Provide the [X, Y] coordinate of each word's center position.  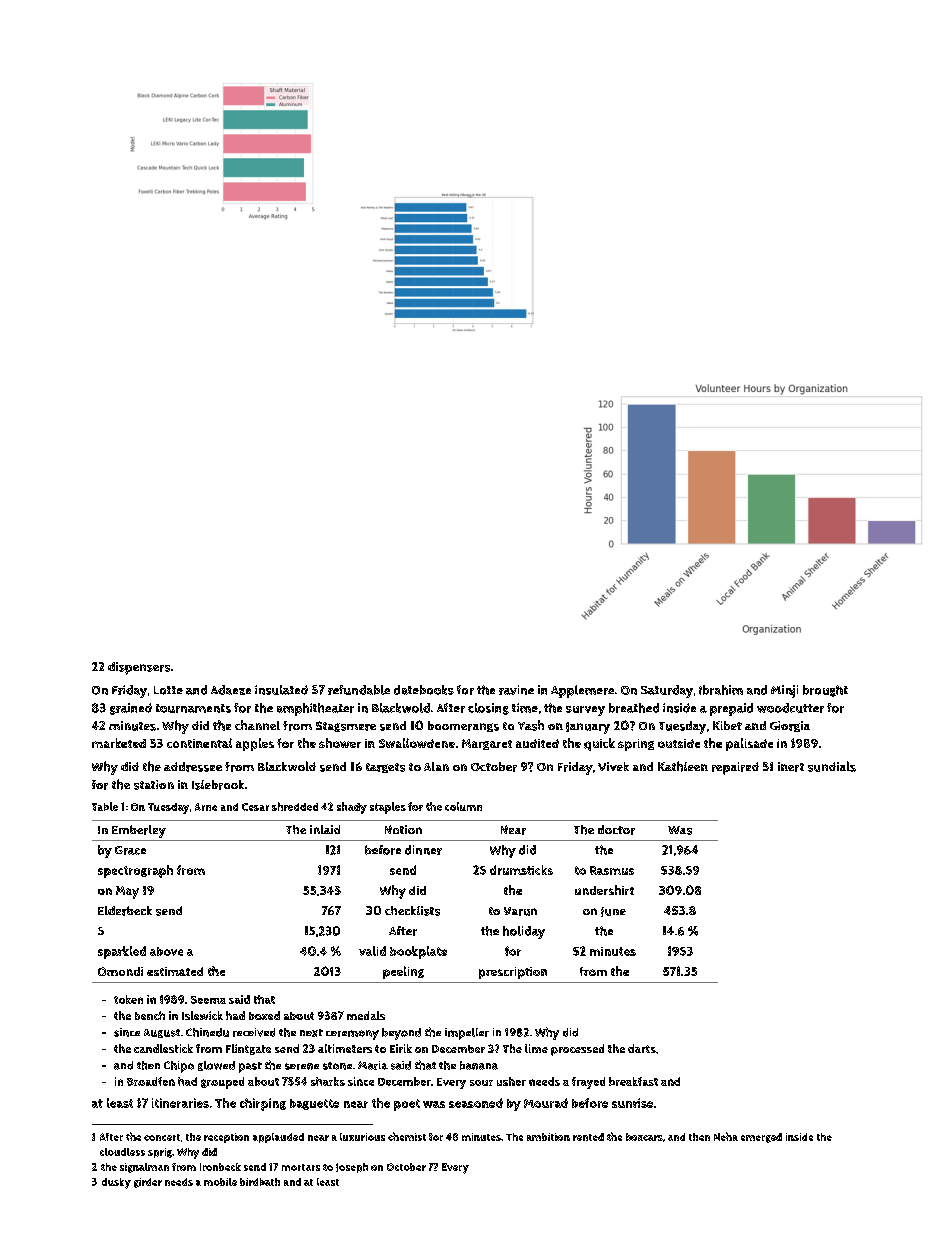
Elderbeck [125, 911]
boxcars [644, 1137]
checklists [412, 911]
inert [791, 767]
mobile [220, 1182]
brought [825, 691]
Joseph [352, 1168]
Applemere [582, 691]
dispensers [139, 668]
